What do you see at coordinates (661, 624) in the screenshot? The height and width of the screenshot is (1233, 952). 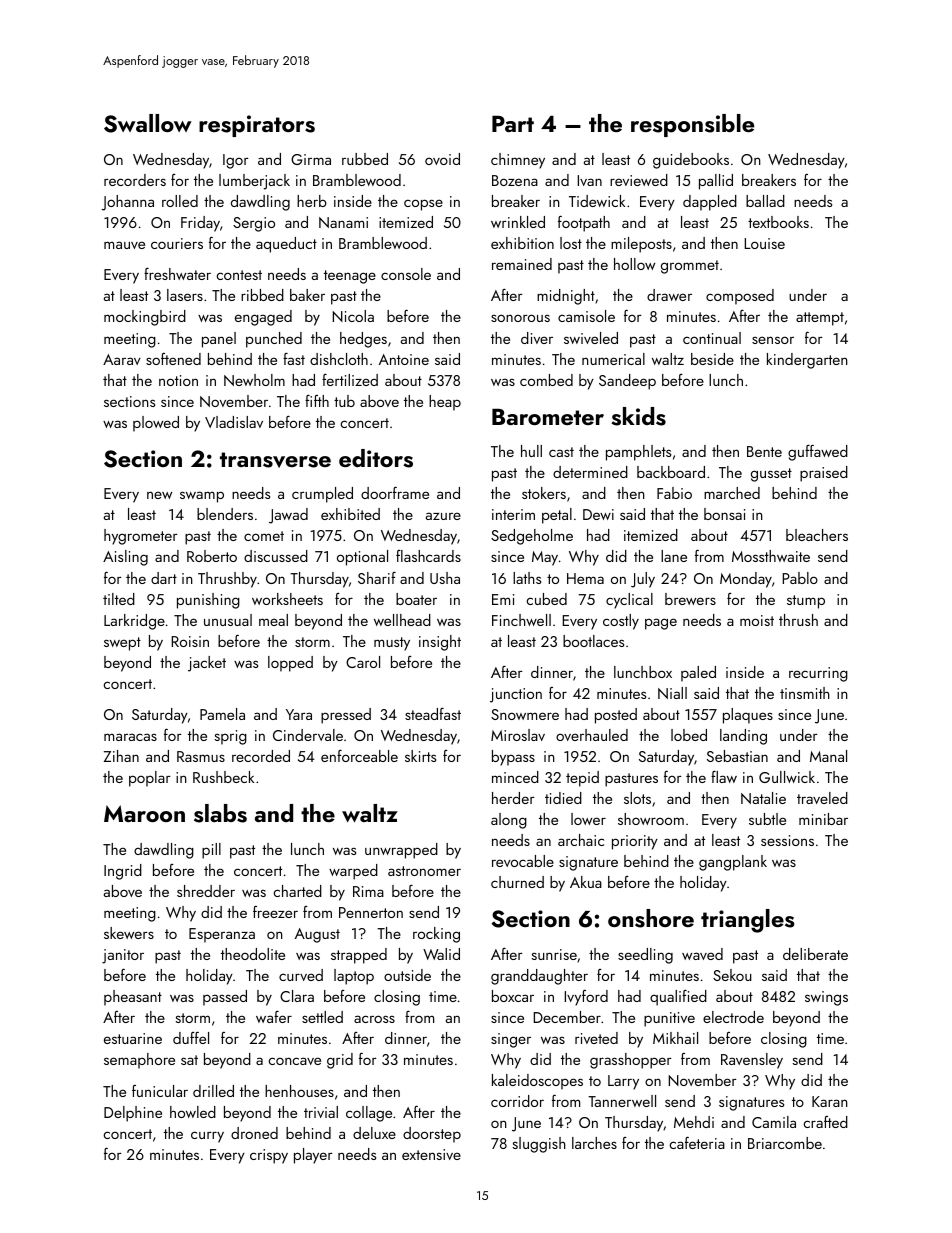 I see `page` at bounding box center [661, 624].
